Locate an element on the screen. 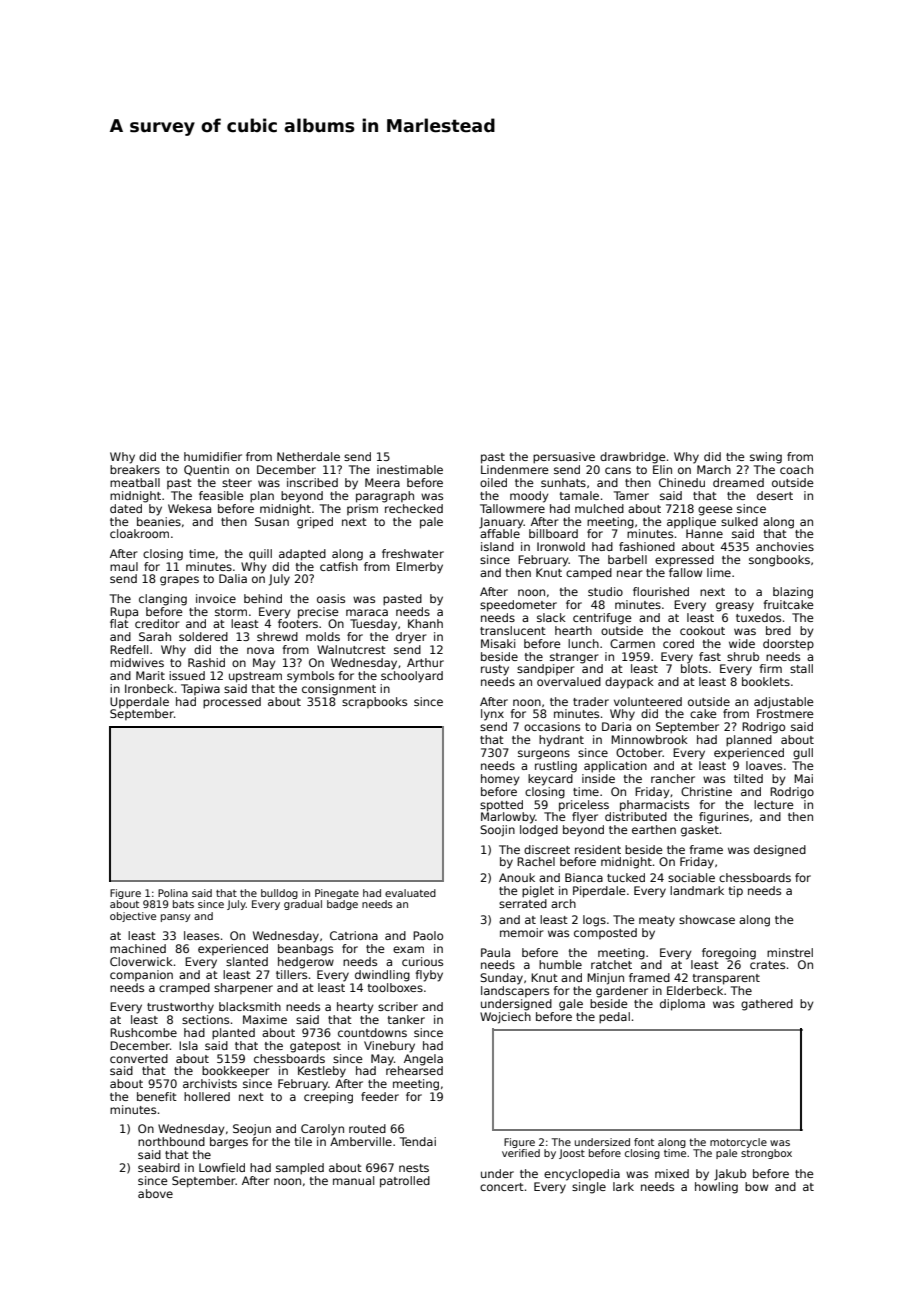 The height and width of the screenshot is (1314, 924). northbound is located at coordinates (171, 1141).
